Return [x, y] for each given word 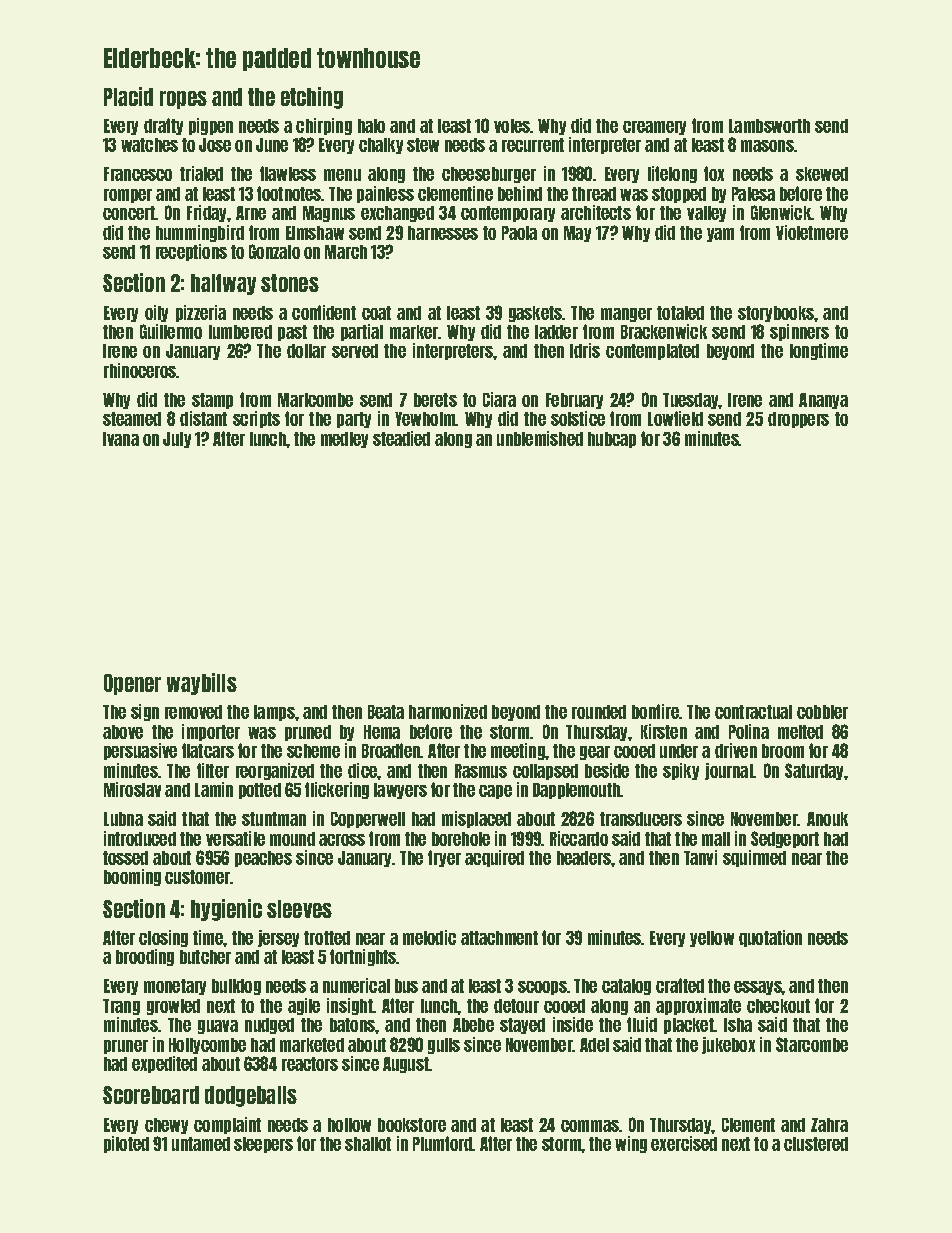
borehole [461, 839]
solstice [578, 418]
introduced [140, 838]
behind [520, 193]
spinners [799, 332]
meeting [518, 751]
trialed [201, 173]
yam [720, 235]
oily [156, 313]
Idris [585, 350]
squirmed [754, 858]
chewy [166, 1126]
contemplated [652, 352]
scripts [256, 419]
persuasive [140, 751]
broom [783, 751]
